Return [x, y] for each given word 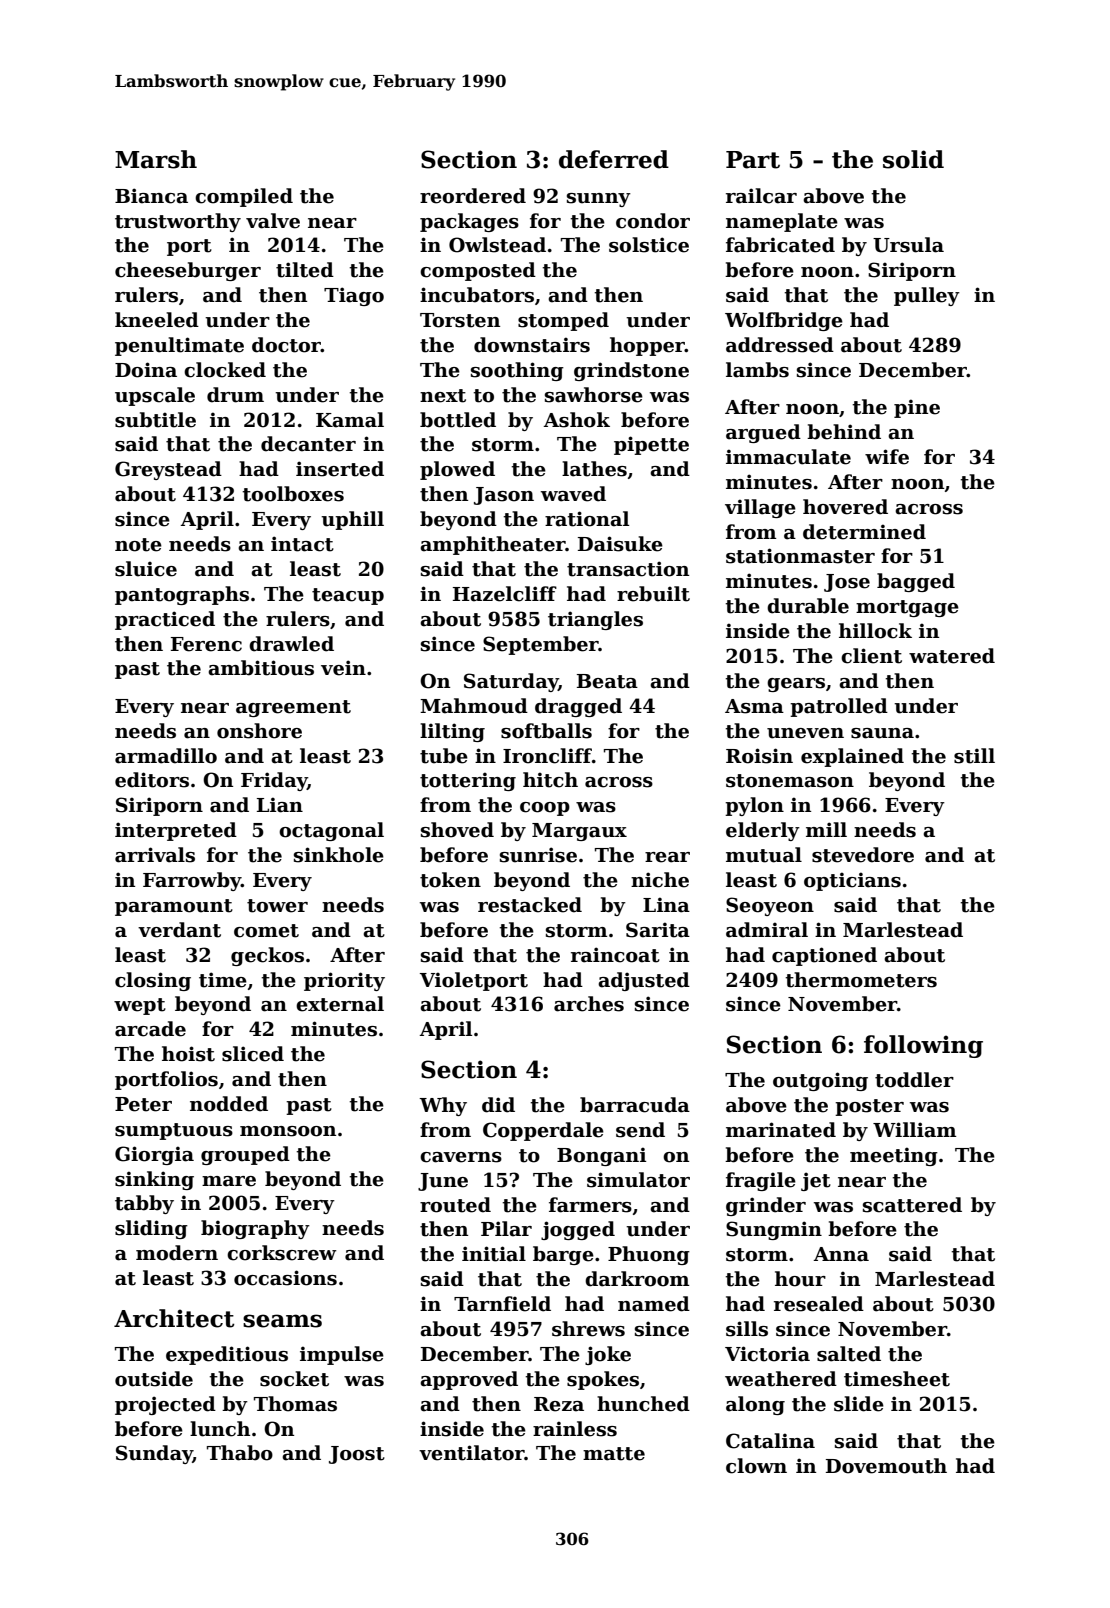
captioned [824, 956]
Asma [754, 706]
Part [753, 160]
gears [796, 685]
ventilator [472, 1453]
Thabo [240, 1453]
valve [273, 221]
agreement [293, 708]
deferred [614, 159]
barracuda [635, 1105]
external [340, 1004]
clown [756, 1466]
